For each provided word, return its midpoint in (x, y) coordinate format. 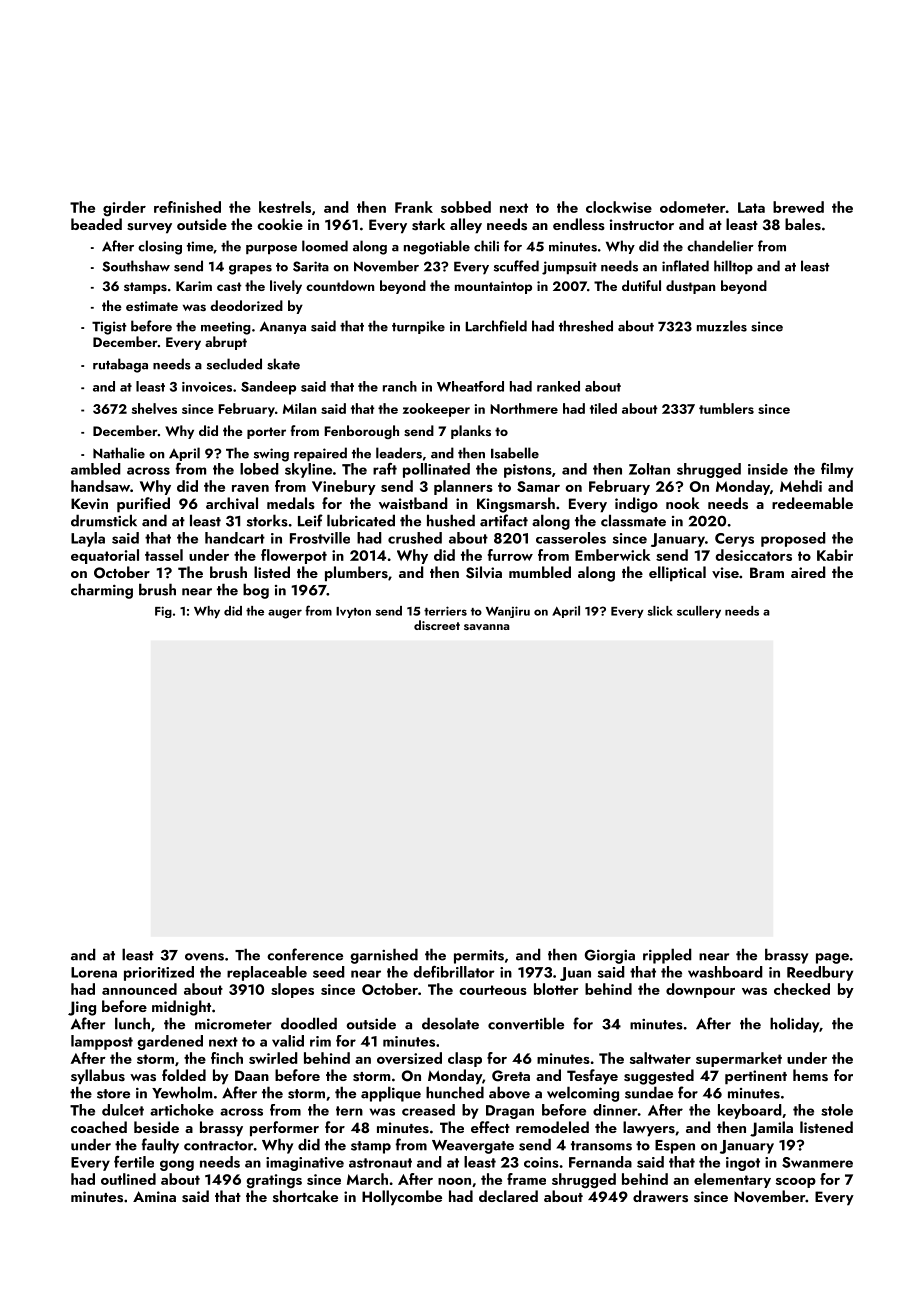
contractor (218, 1146)
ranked (558, 386)
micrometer (233, 1024)
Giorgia (610, 956)
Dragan (510, 1112)
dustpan (690, 287)
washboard (725, 972)
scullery (699, 612)
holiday (794, 1025)
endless (579, 224)
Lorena (94, 972)
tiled (603, 408)
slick (660, 611)
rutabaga (120, 365)
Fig (163, 612)
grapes (250, 270)
